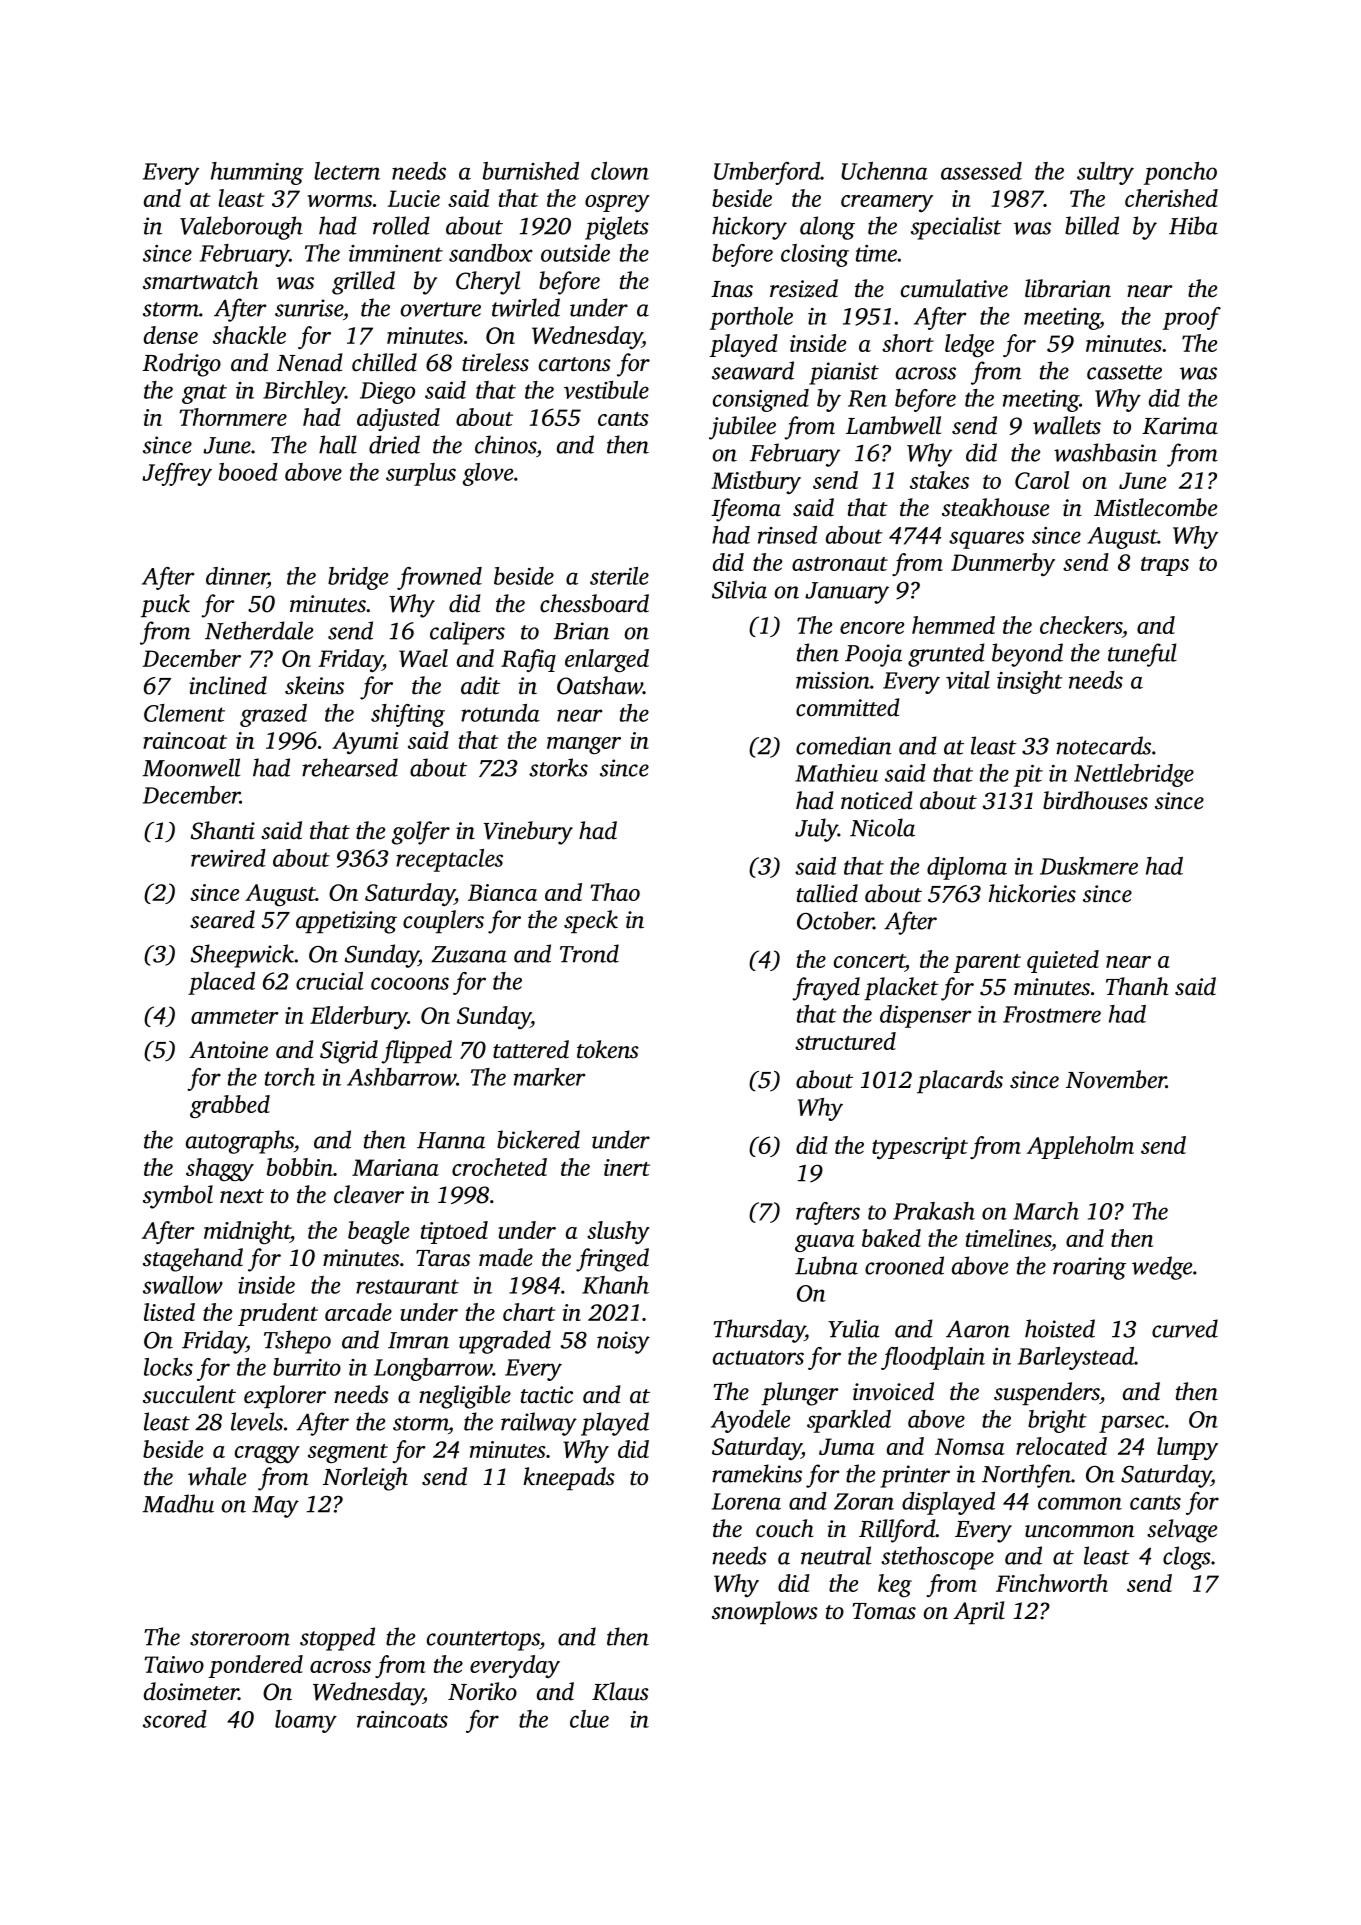 This screenshot has width=1361, height=1925. Describe the element at coordinates (767, 173) in the screenshot. I see `Umberford` at that location.
